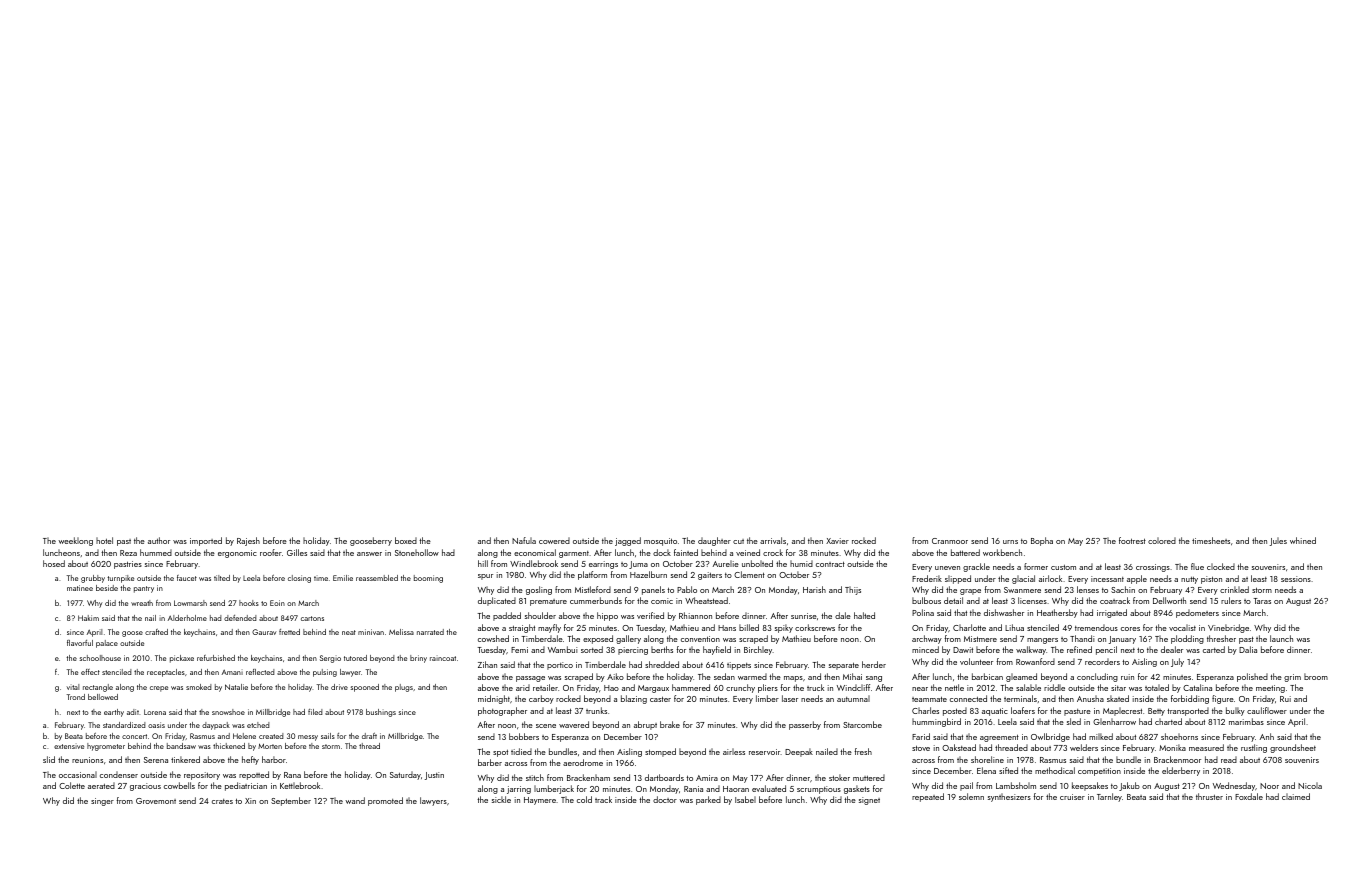  Describe the element at coordinates (662, 664) in the screenshot. I see `shredded` at that location.
